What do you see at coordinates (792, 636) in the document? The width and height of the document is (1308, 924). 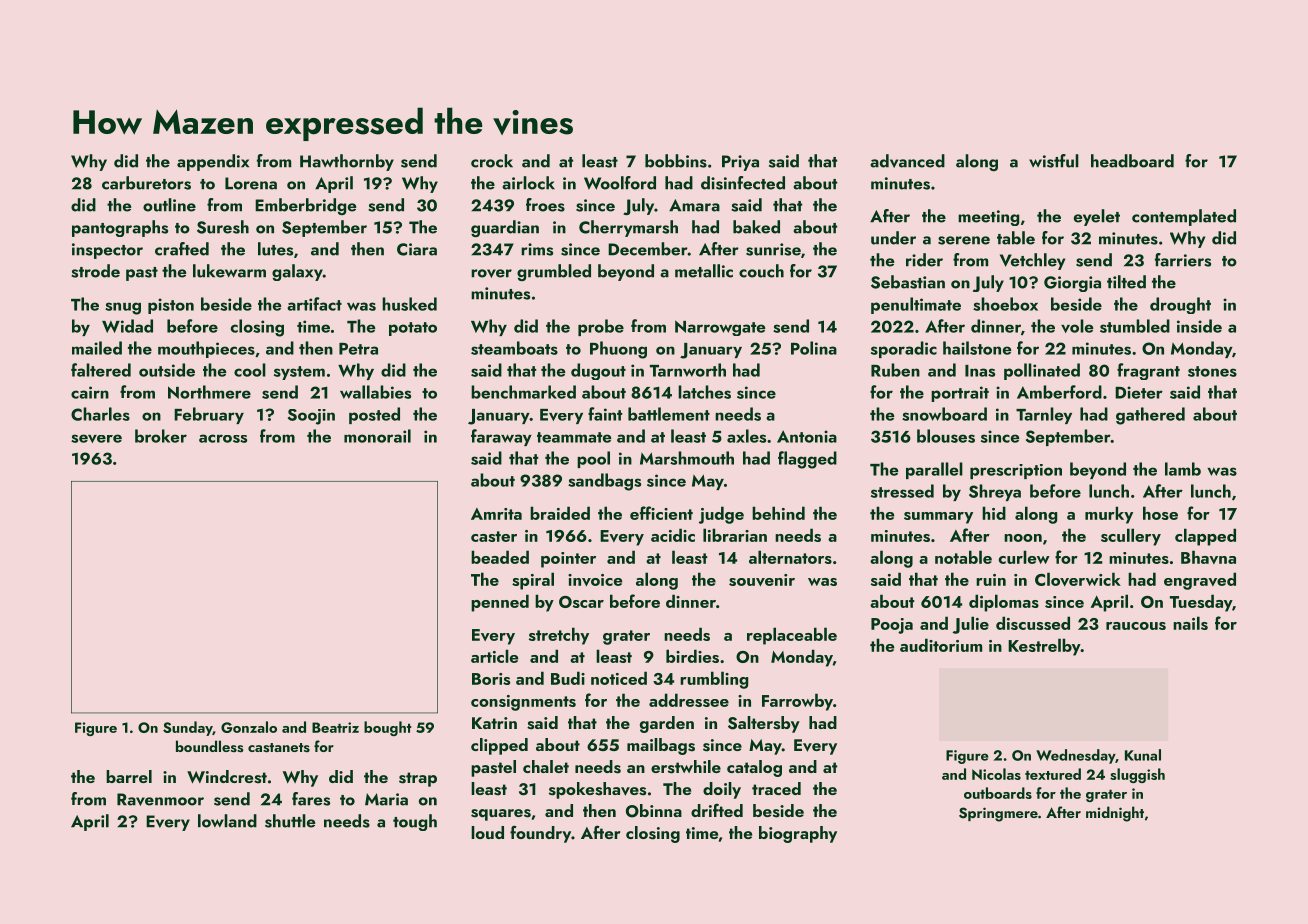 I see `replaceable` at bounding box center [792, 636].
